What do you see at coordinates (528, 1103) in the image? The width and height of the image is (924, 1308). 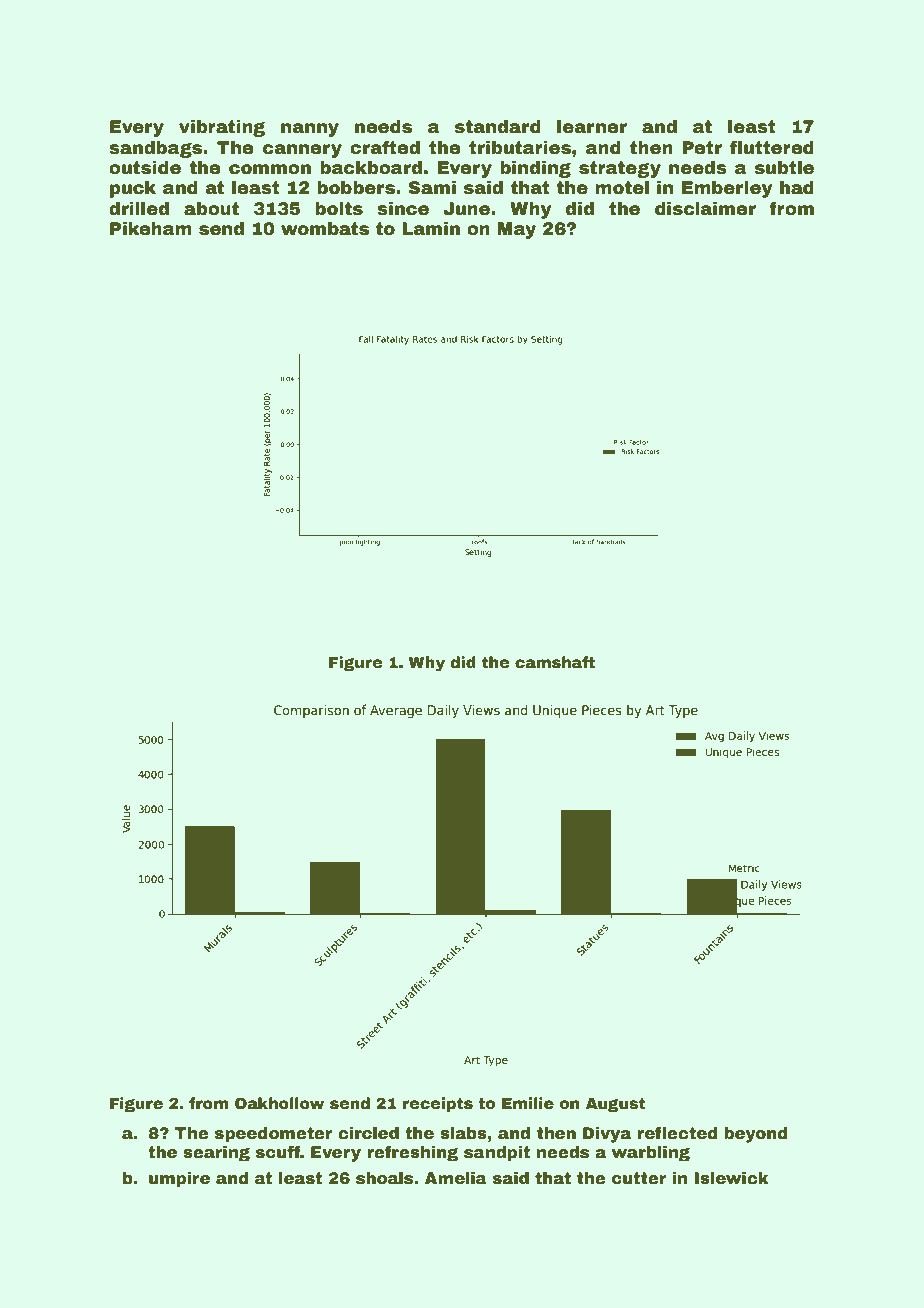 I see `Emilie` at bounding box center [528, 1103].
